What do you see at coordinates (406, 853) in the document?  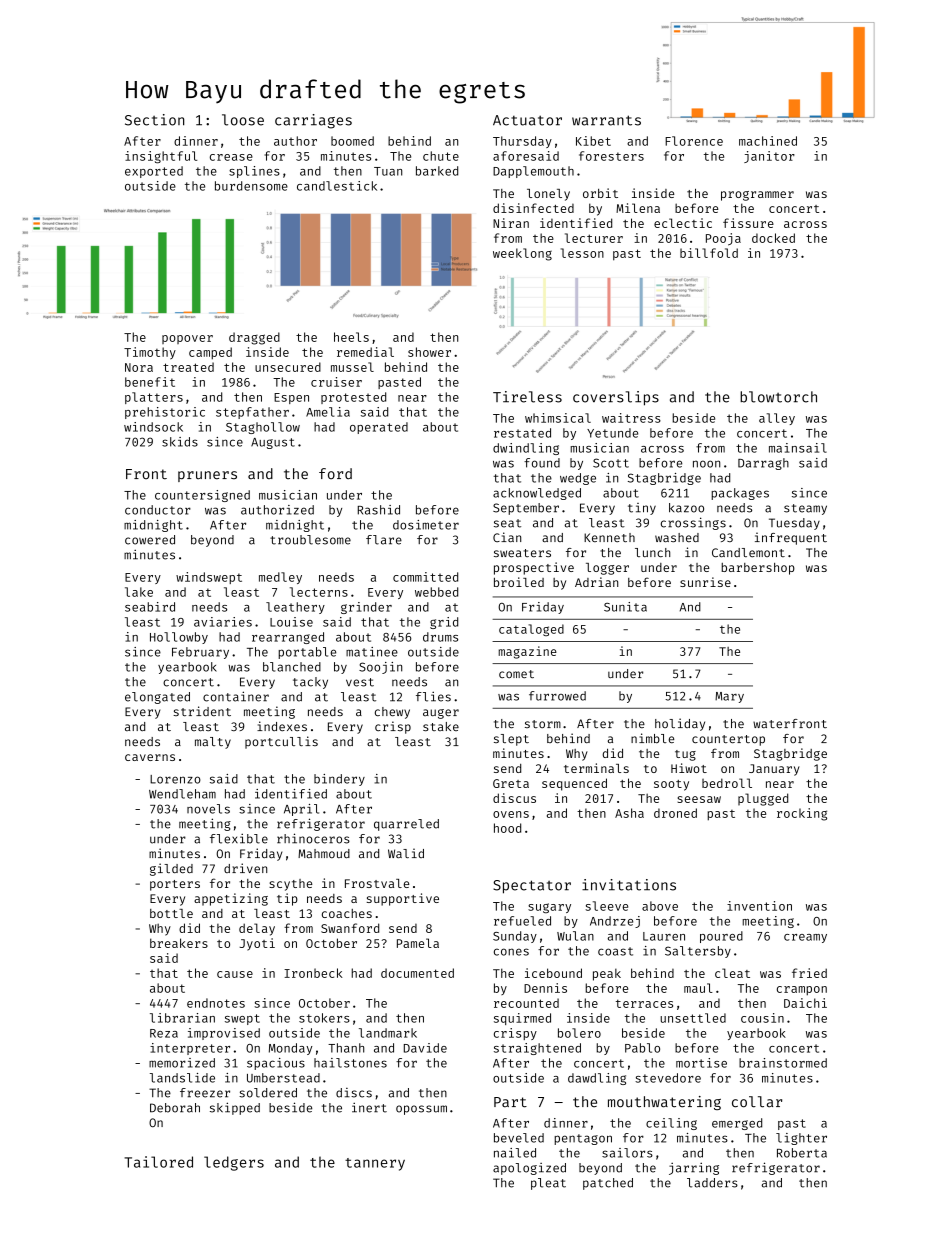 I see `Walid` at bounding box center [406, 853].
